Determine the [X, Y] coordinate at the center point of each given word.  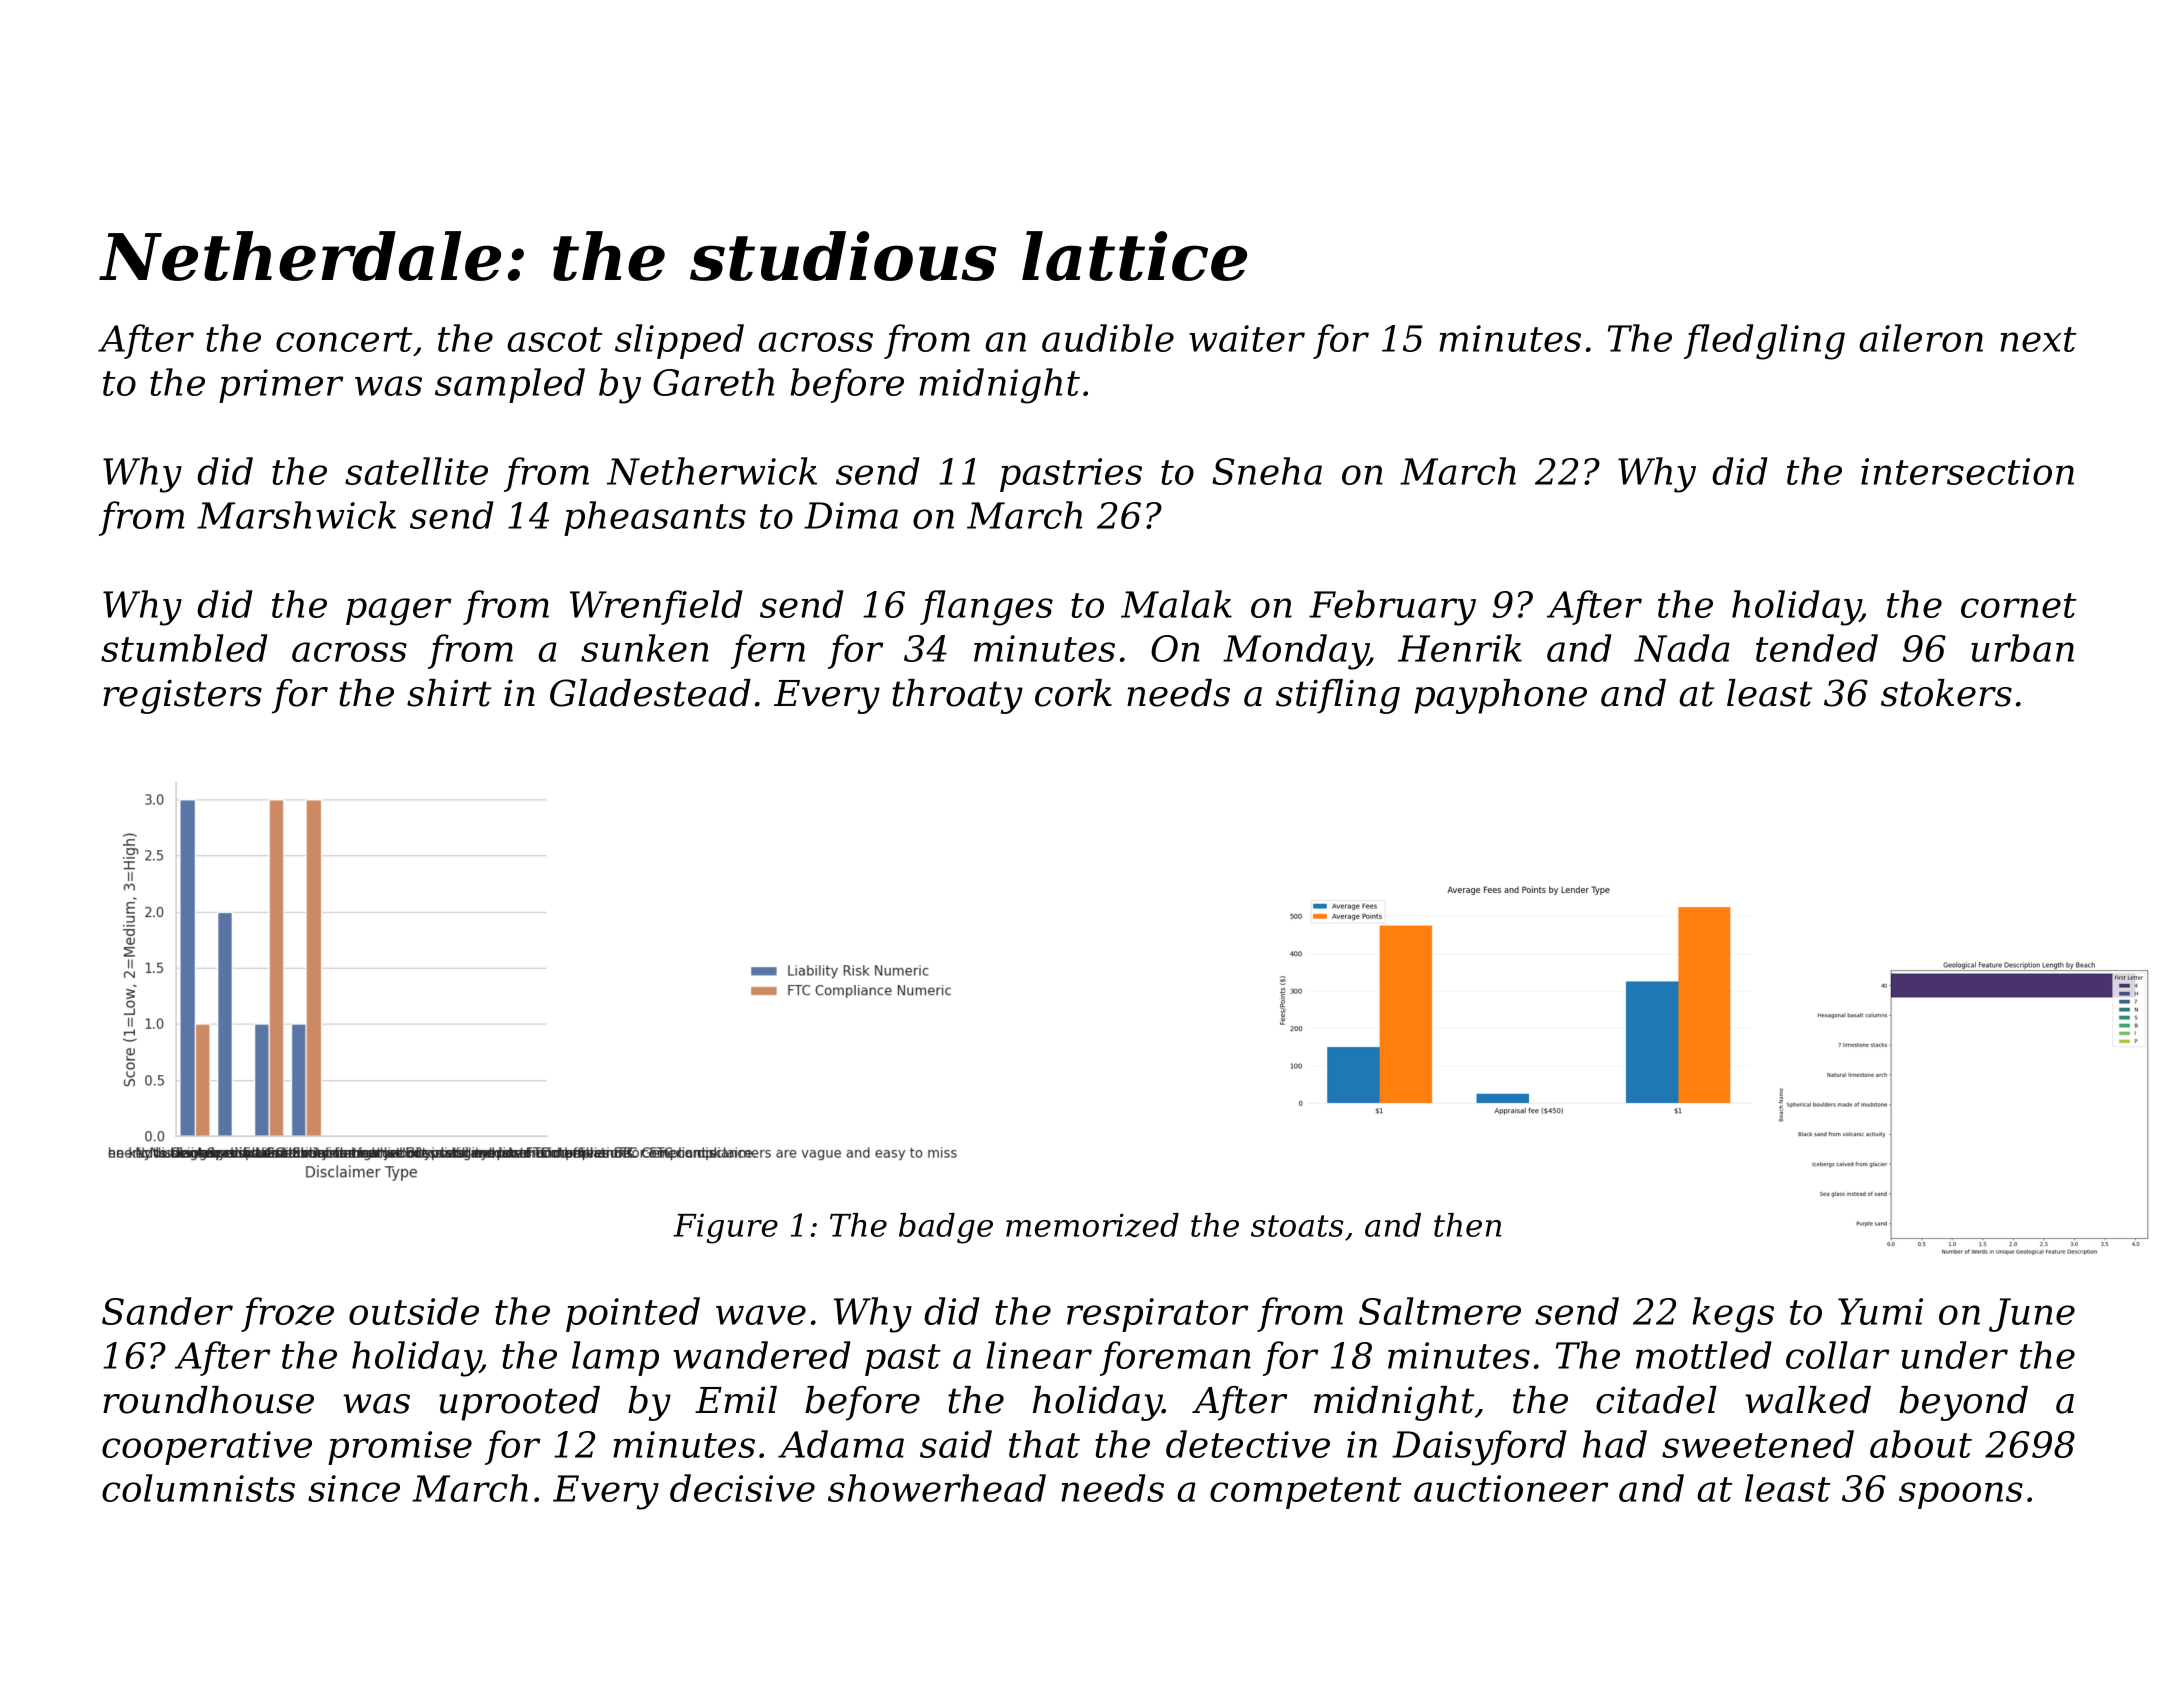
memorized [1092, 1225]
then [1467, 1225]
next [2038, 339]
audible [1108, 338]
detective [1248, 1444]
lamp [615, 1358]
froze [287, 1314]
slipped [679, 341]
